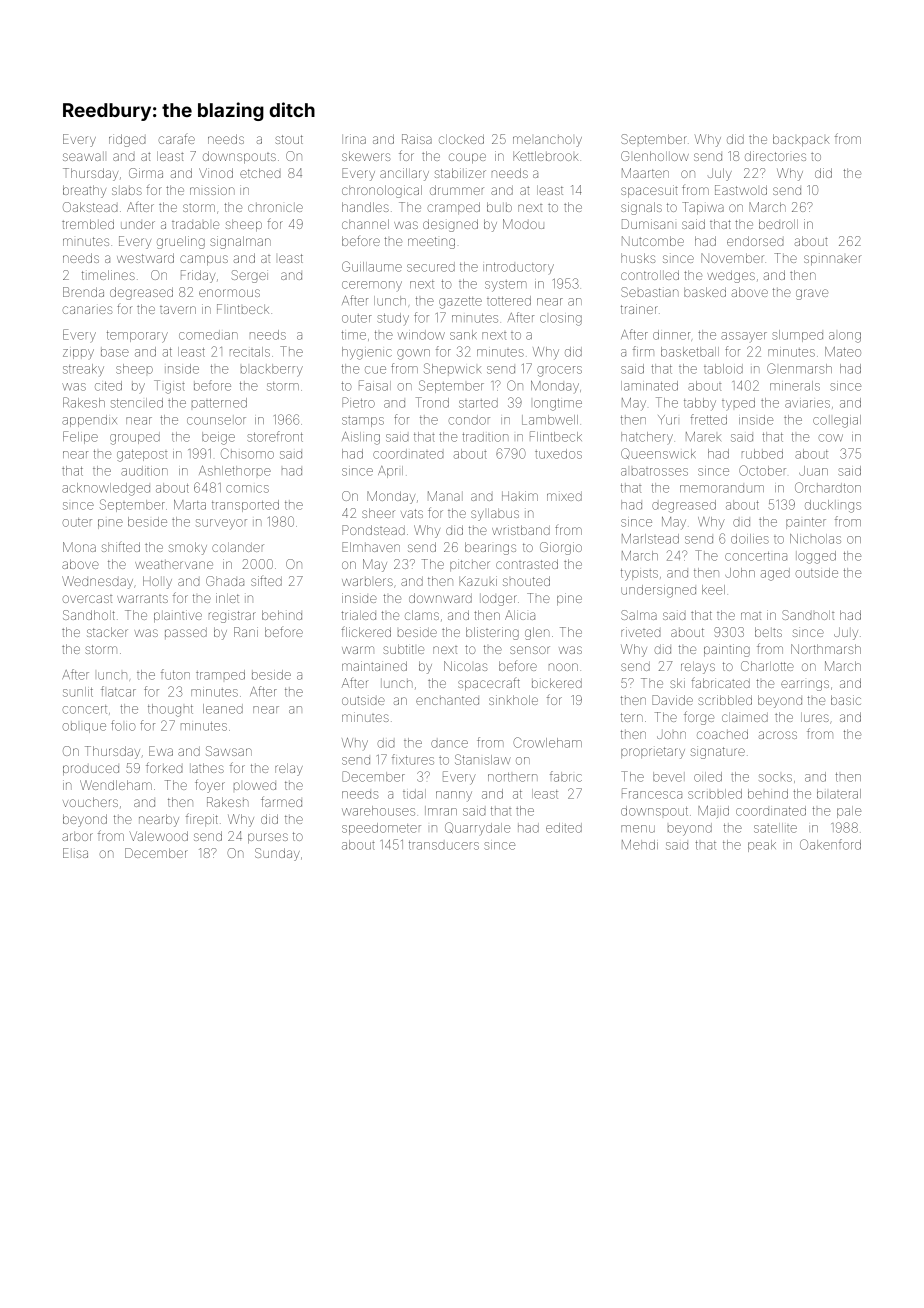 This document has height=1308, width=924. I want to click on Chisomo, so click(247, 453).
